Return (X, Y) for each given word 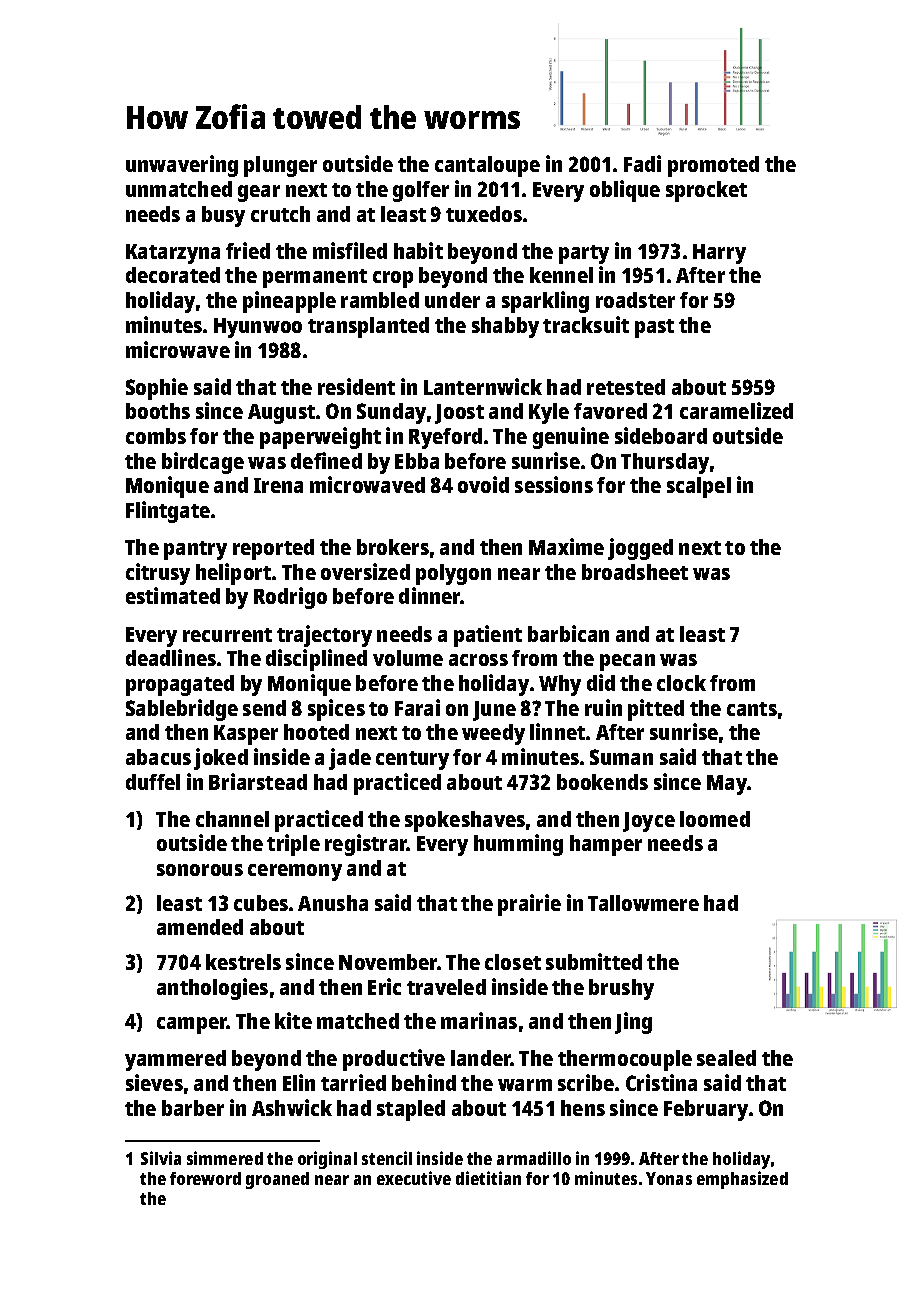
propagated (180, 685)
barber (193, 1108)
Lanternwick (483, 386)
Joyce (649, 822)
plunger (280, 166)
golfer (421, 191)
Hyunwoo (258, 328)
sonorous (200, 870)
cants (752, 709)
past (654, 328)
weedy (493, 734)
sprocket (706, 191)
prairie (529, 905)
